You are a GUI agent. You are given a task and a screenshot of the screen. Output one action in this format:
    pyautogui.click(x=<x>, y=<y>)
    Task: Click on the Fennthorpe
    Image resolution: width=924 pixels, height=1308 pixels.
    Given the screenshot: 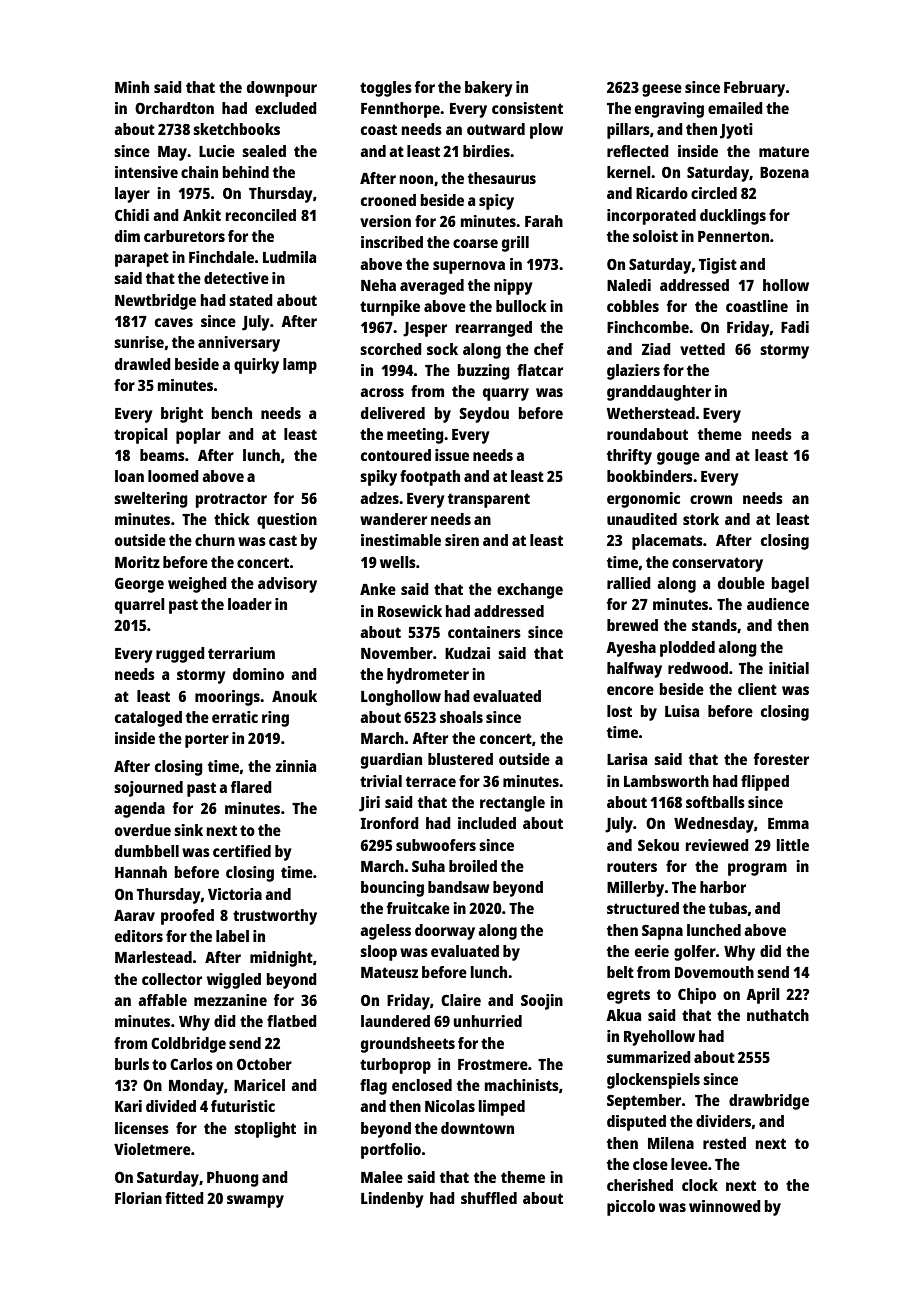 What is the action you would take?
    pyautogui.click(x=400, y=110)
